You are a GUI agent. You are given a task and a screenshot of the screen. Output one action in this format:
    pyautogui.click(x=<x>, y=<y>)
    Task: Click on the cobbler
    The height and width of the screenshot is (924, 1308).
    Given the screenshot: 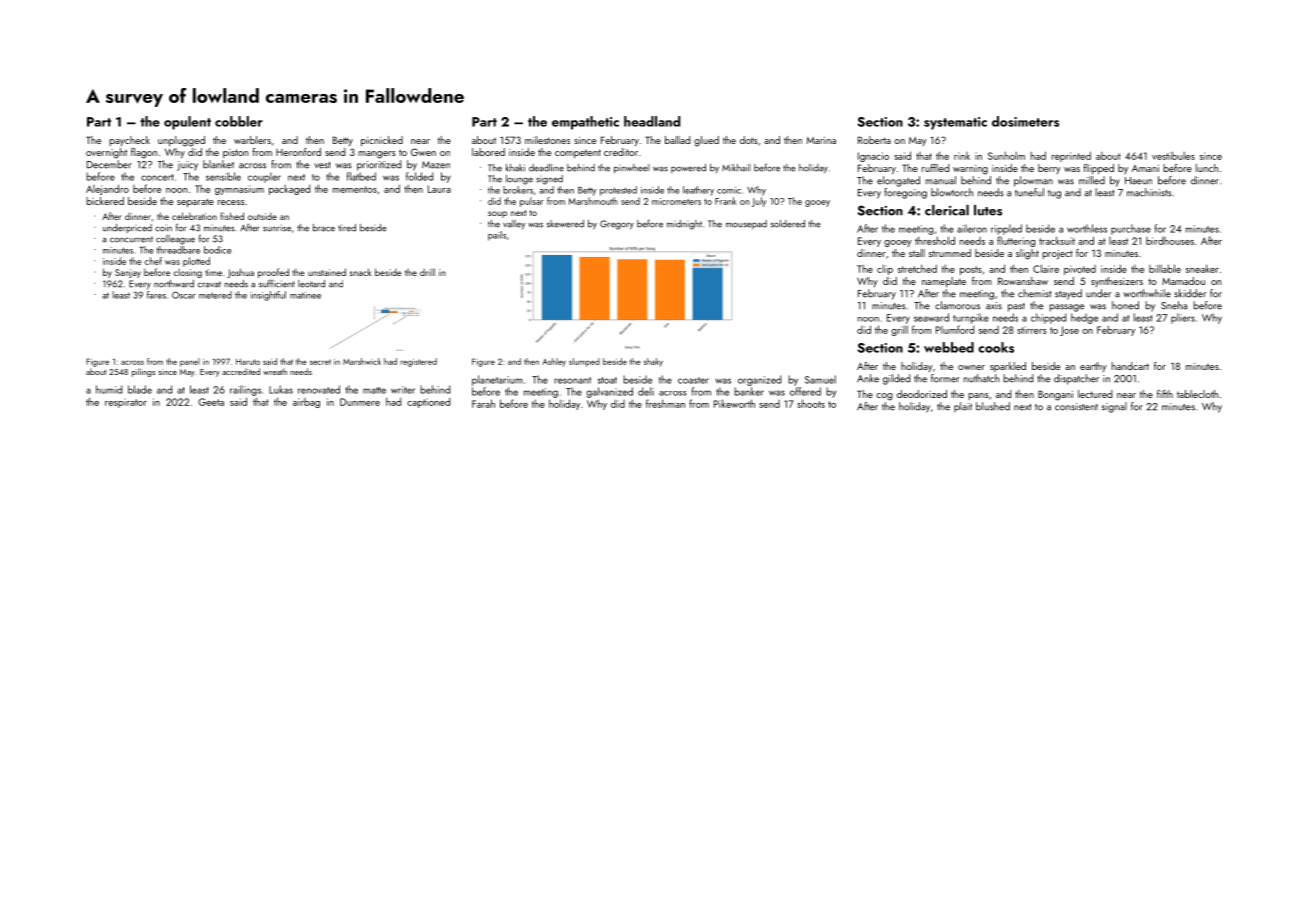 What is the action you would take?
    pyautogui.click(x=239, y=121)
